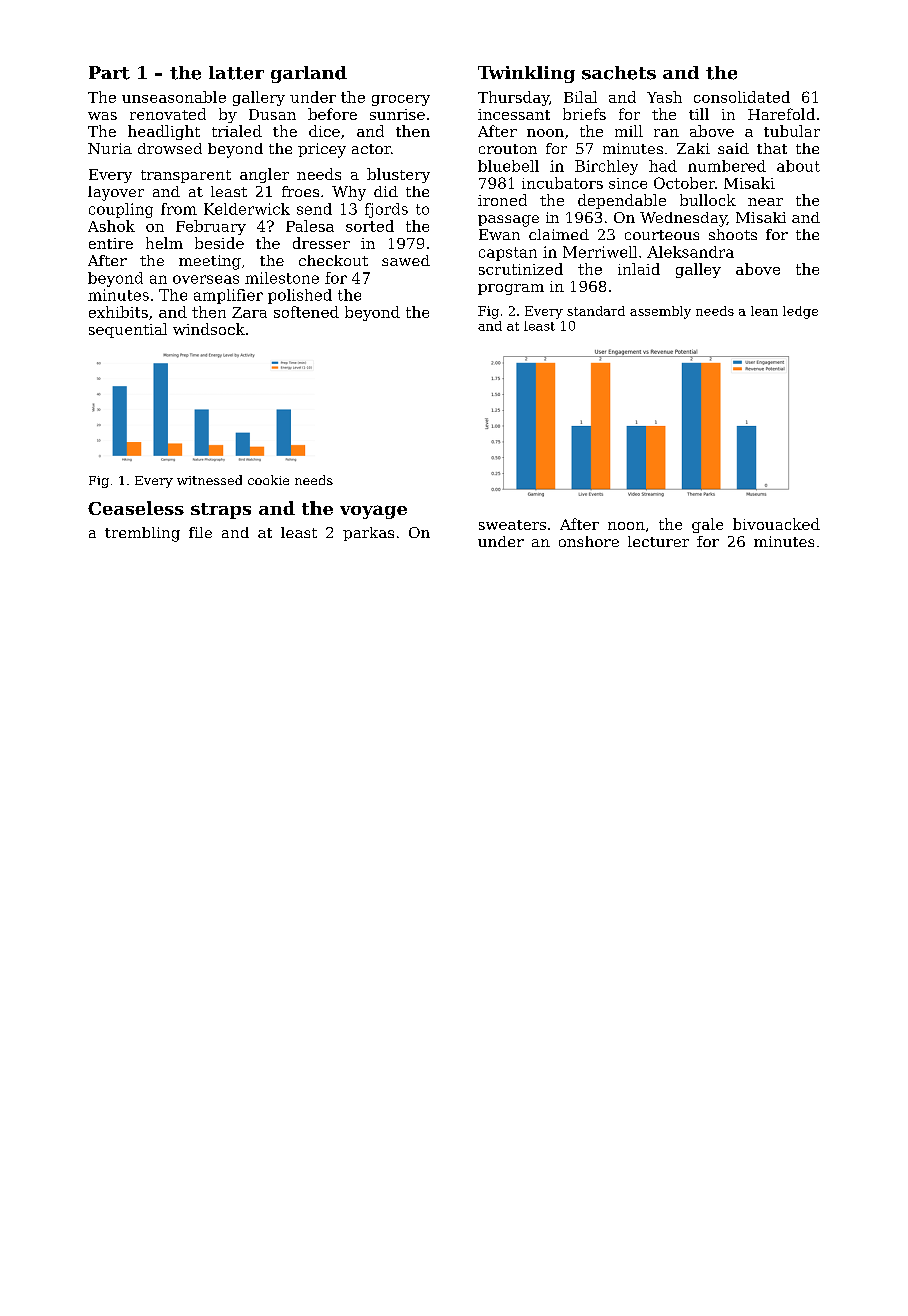 The width and height of the screenshot is (908, 1316). Describe the element at coordinates (268, 480) in the screenshot. I see `cookie` at that location.
